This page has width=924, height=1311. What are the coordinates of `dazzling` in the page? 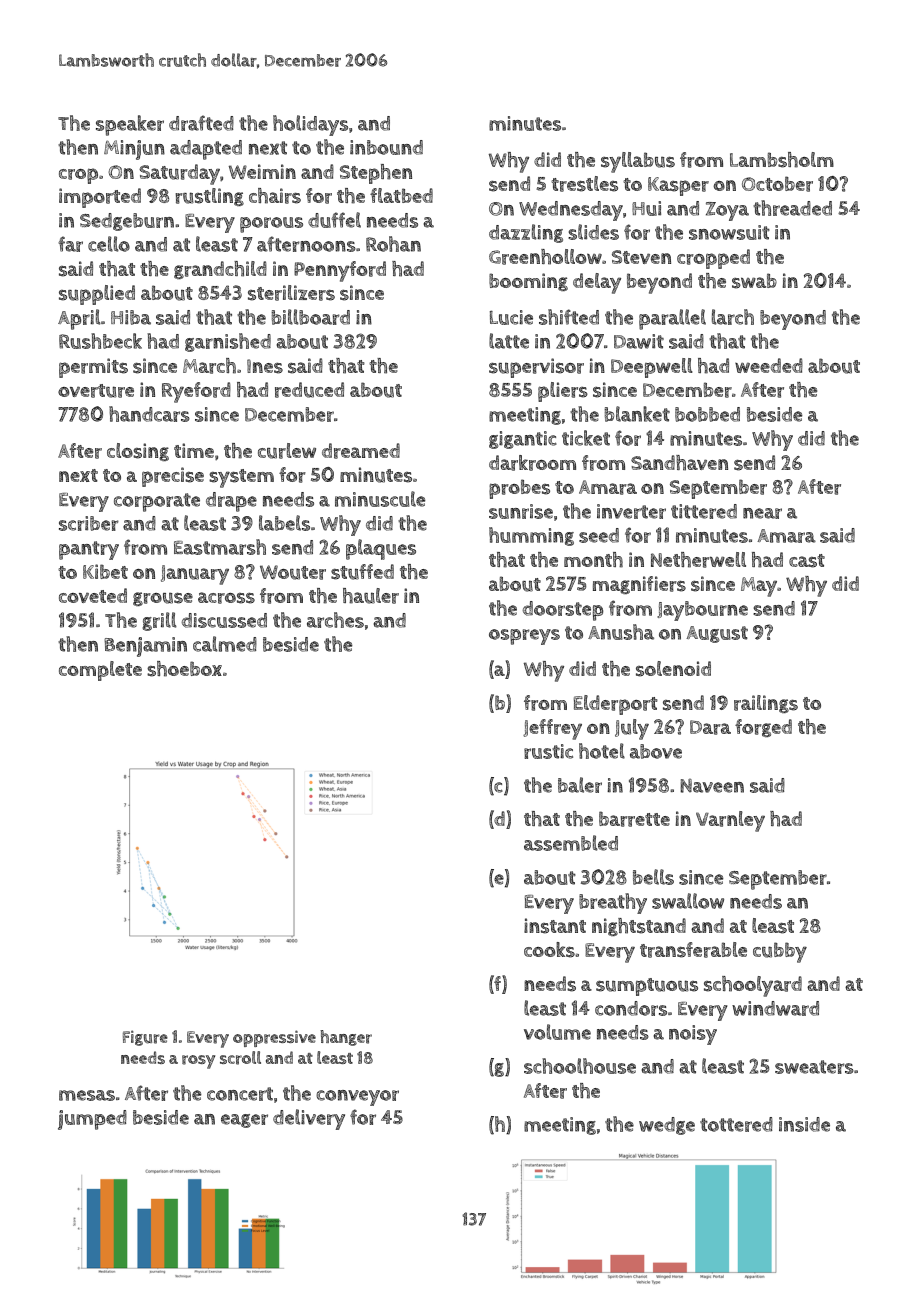 It's located at (526, 233).
